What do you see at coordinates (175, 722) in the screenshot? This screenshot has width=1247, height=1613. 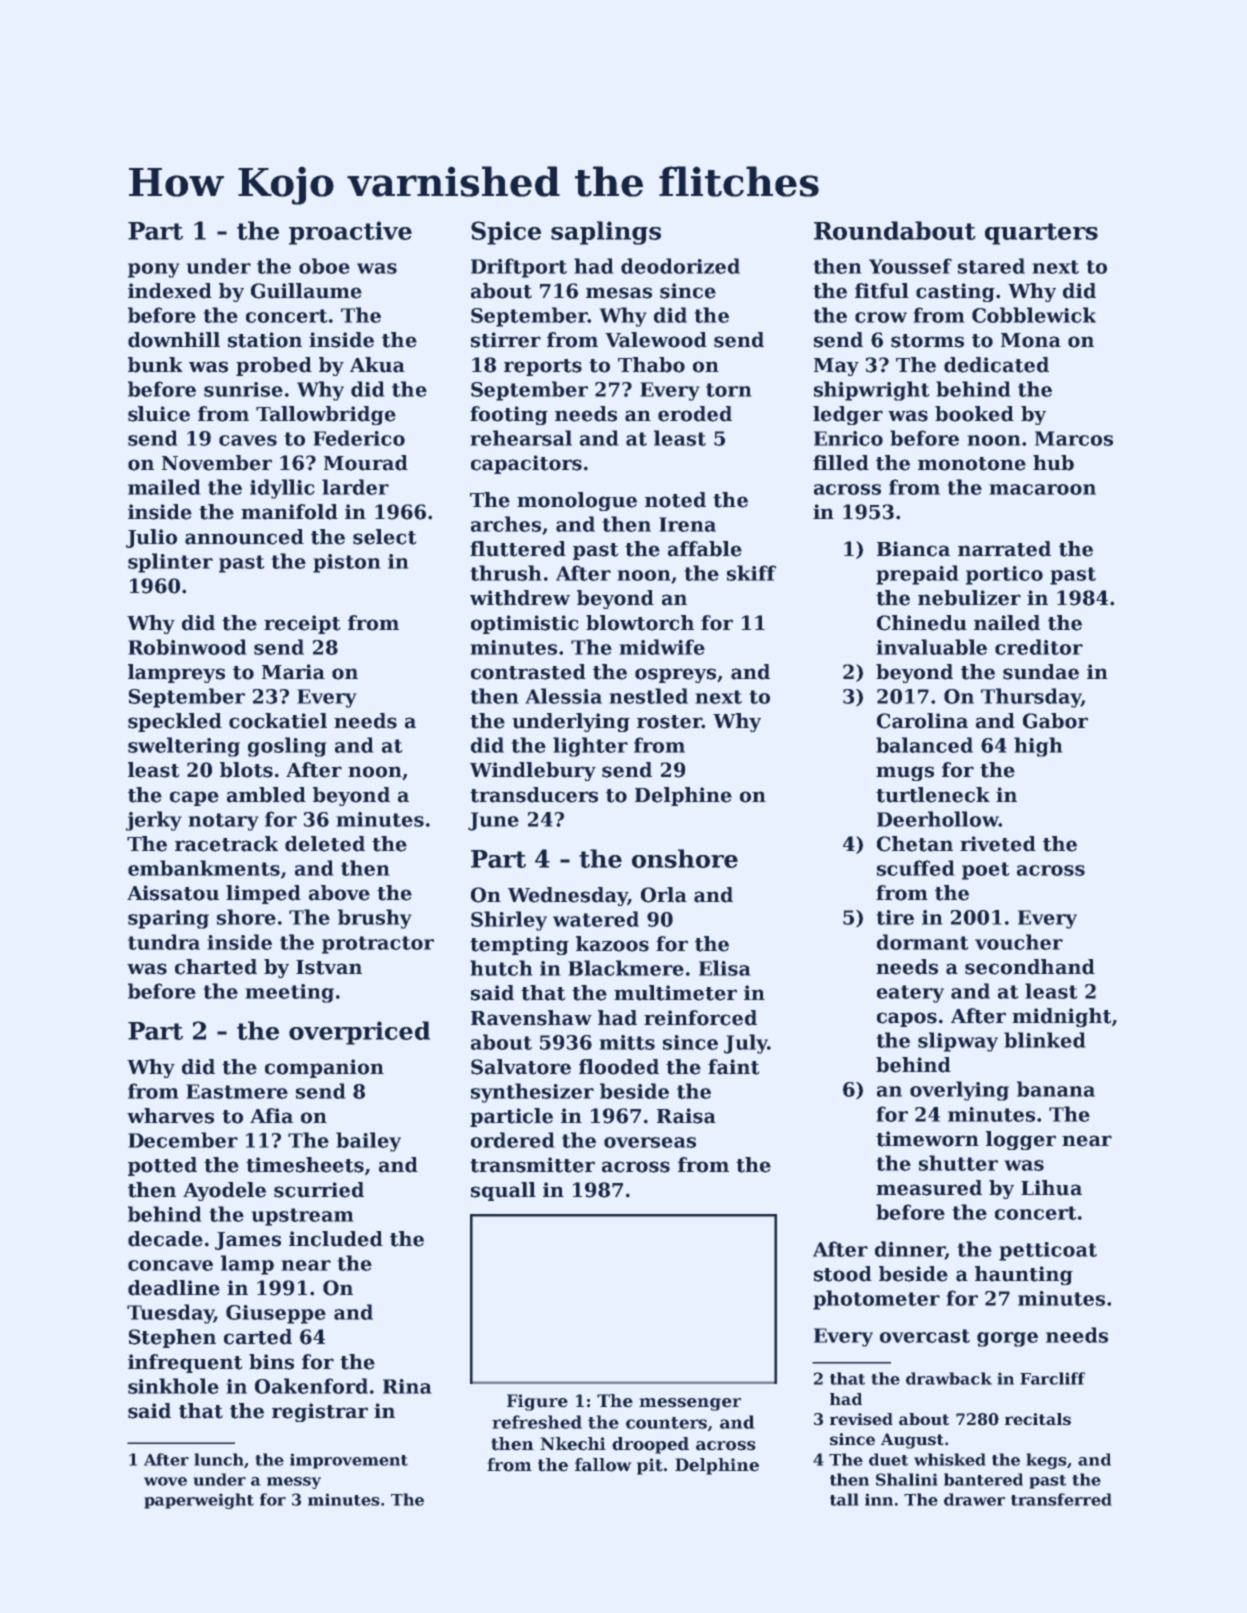 I see `speckled` at bounding box center [175, 722].
